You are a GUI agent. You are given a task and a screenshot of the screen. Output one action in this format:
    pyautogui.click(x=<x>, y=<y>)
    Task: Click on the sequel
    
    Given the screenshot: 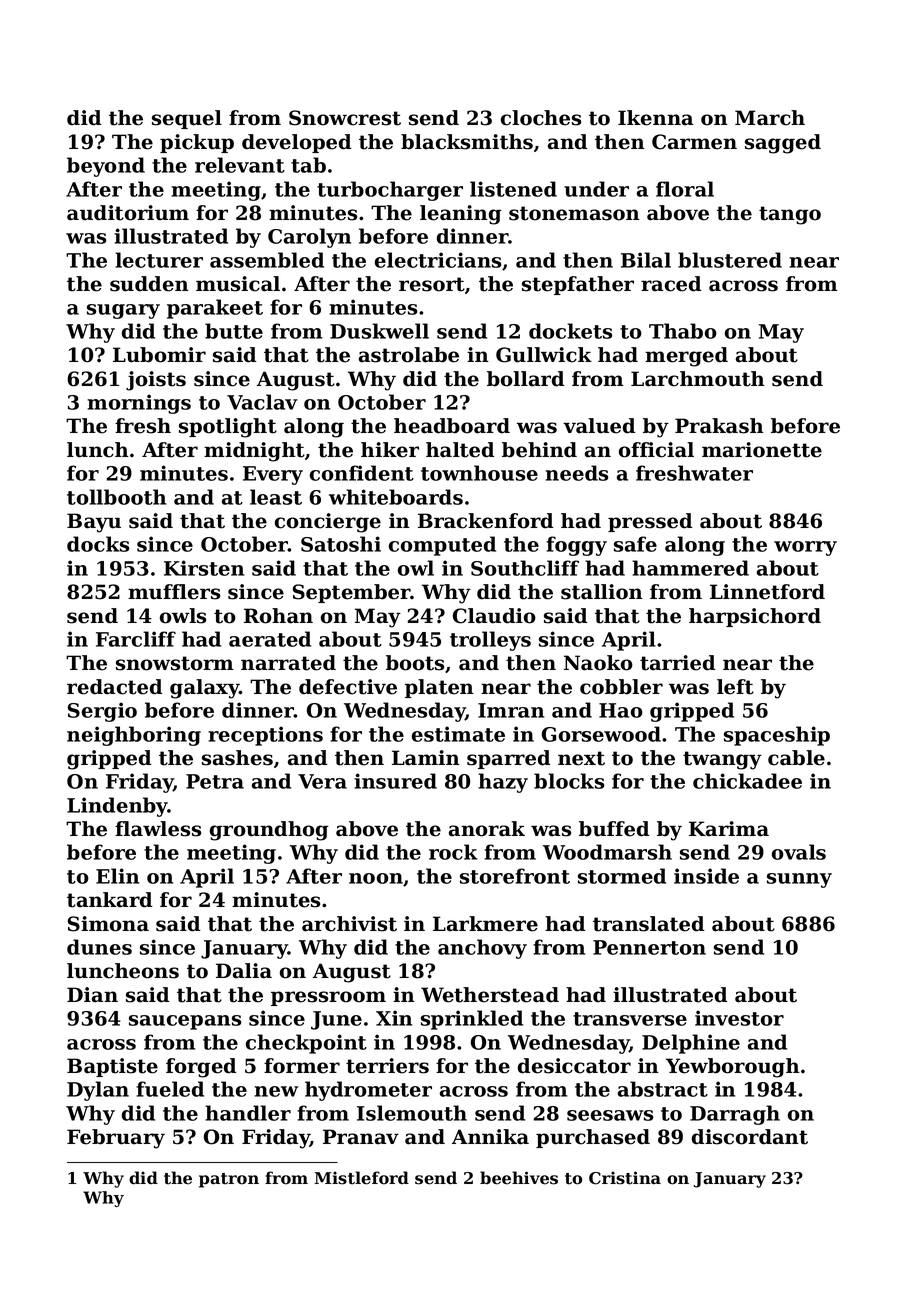 What is the action you would take?
    pyautogui.click(x=187, y=119)
